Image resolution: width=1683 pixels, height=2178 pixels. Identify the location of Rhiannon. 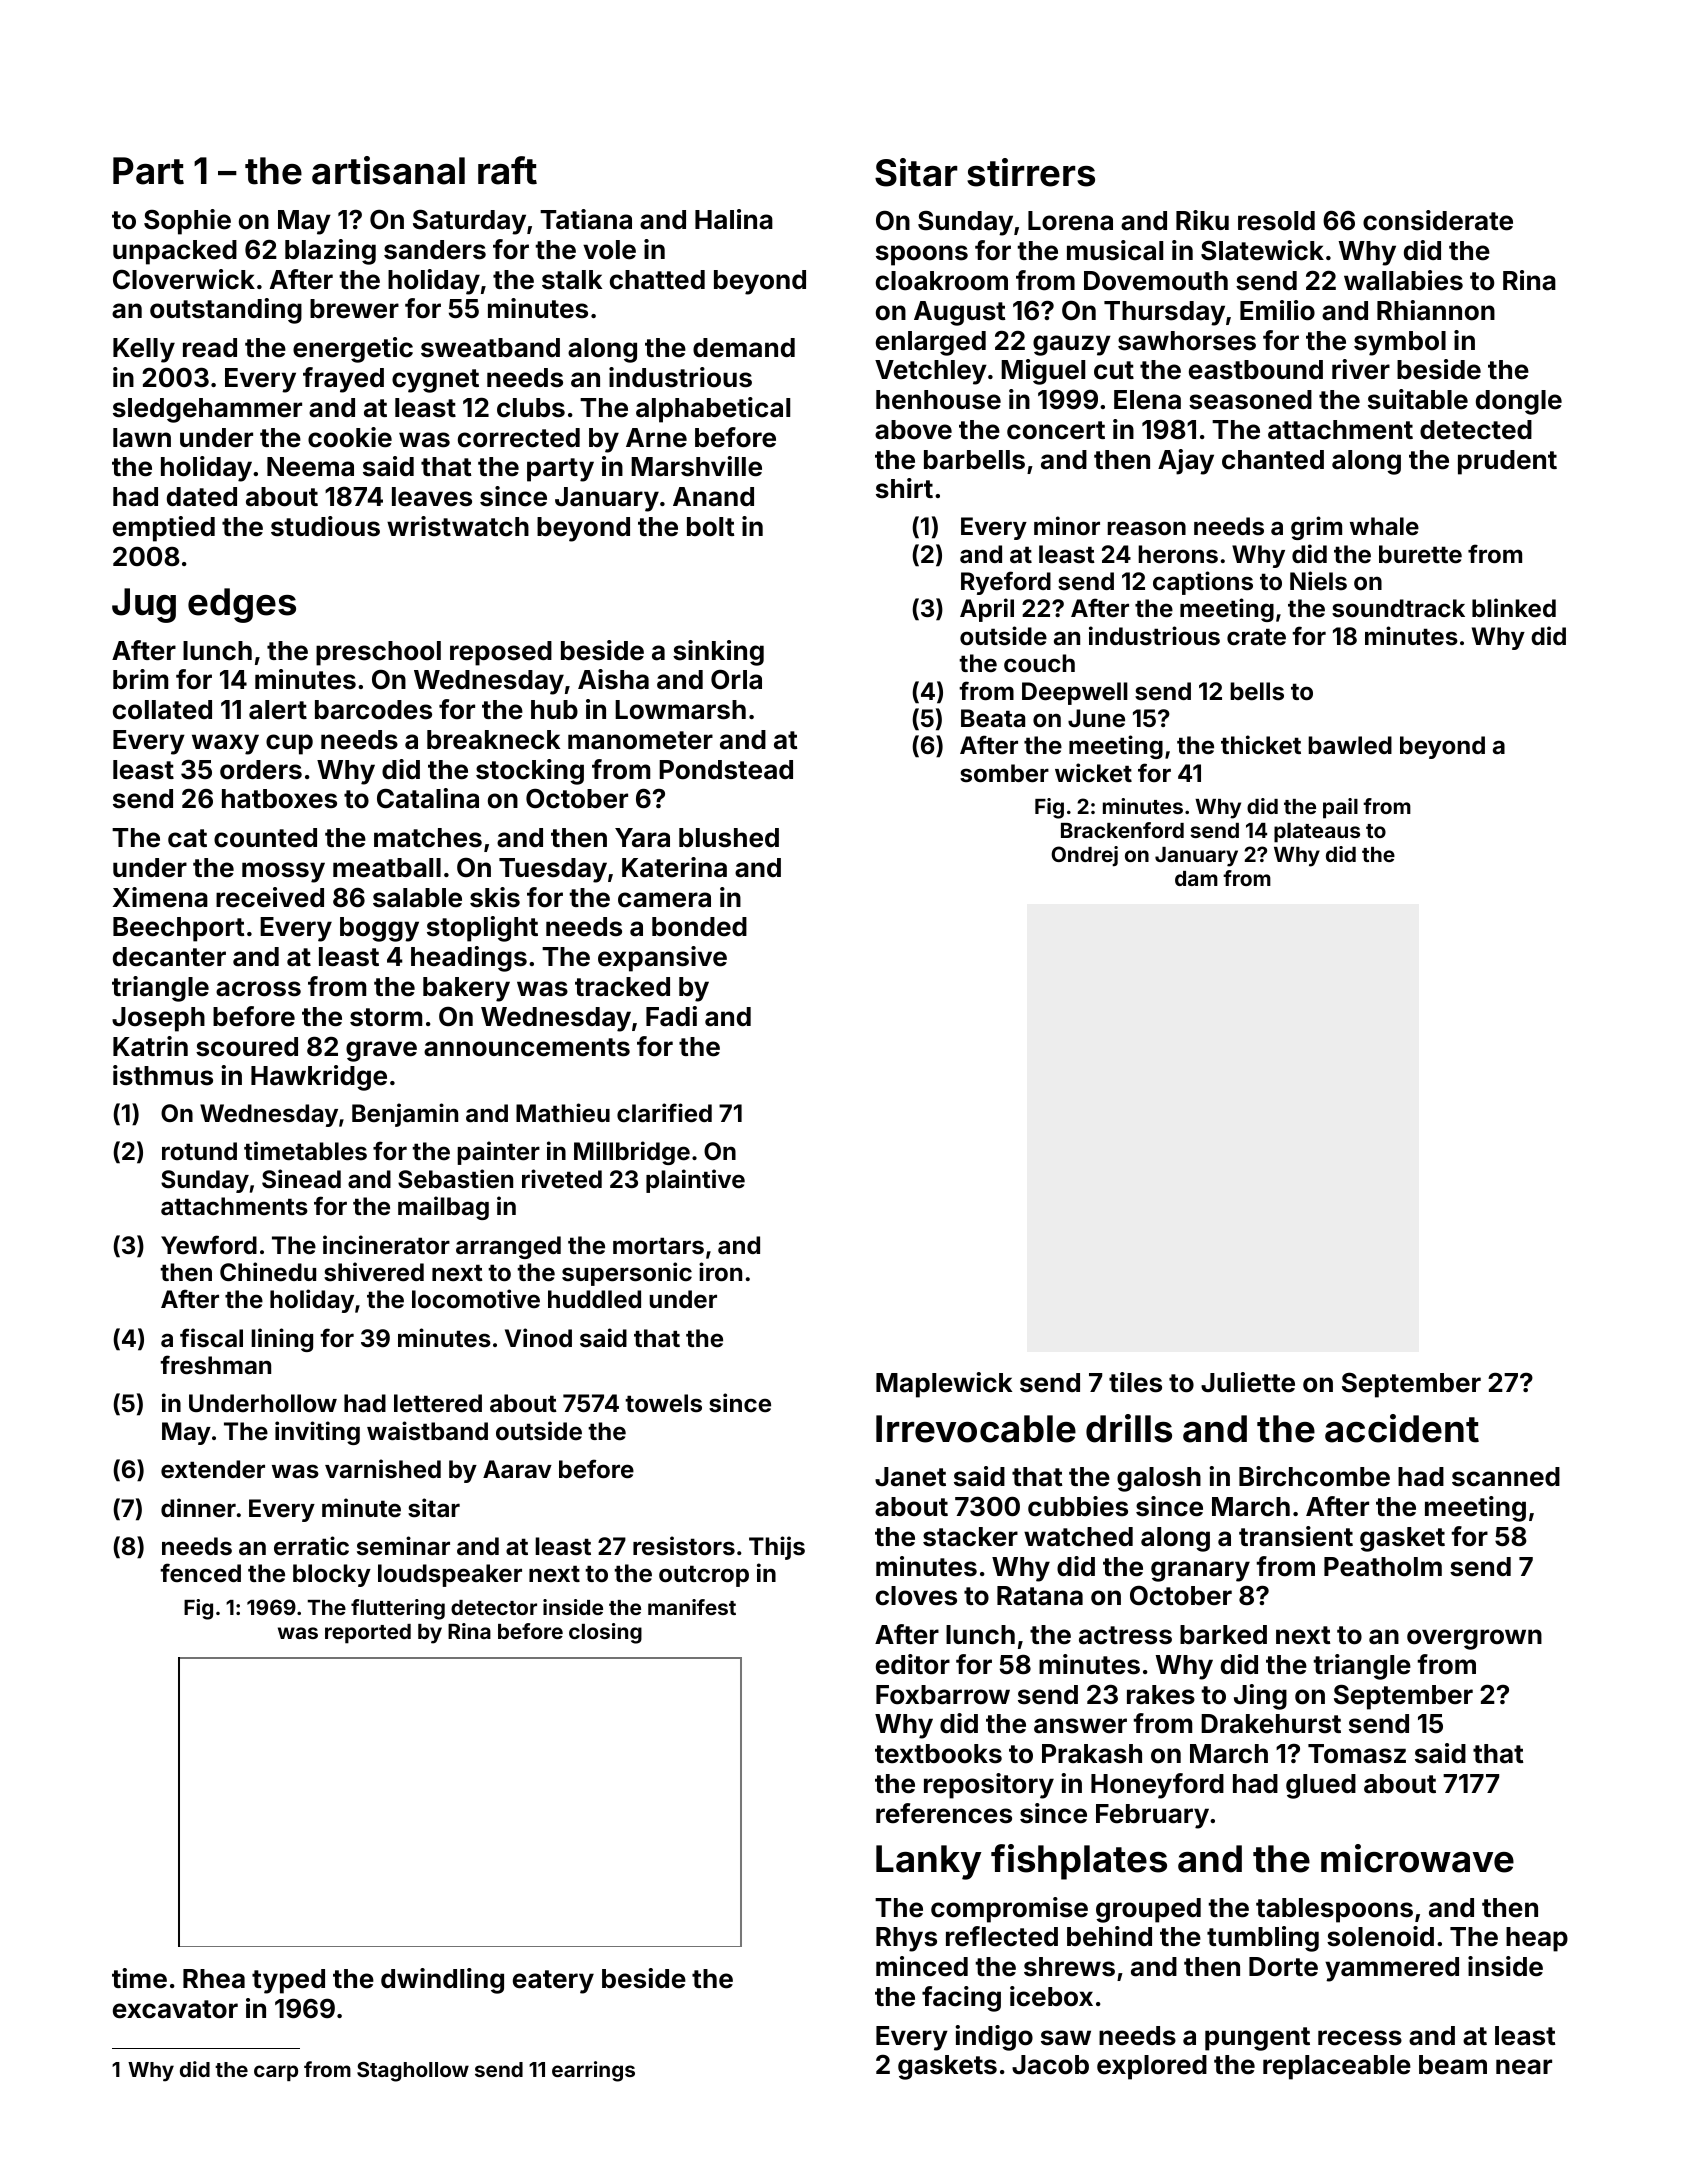
(1436, 310).
